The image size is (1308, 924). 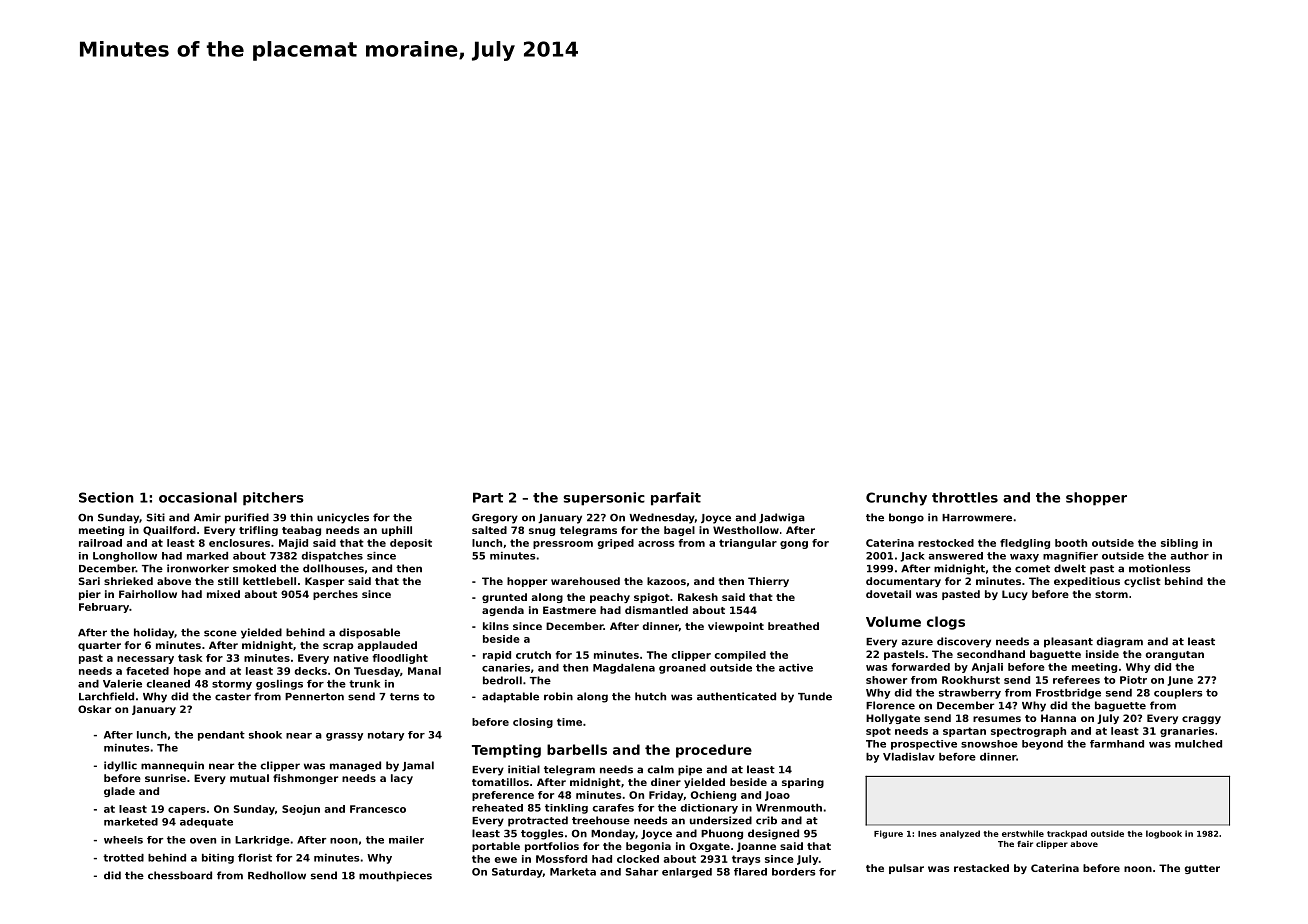 I want to click on Pennerton, so click(x=314, y=697).
